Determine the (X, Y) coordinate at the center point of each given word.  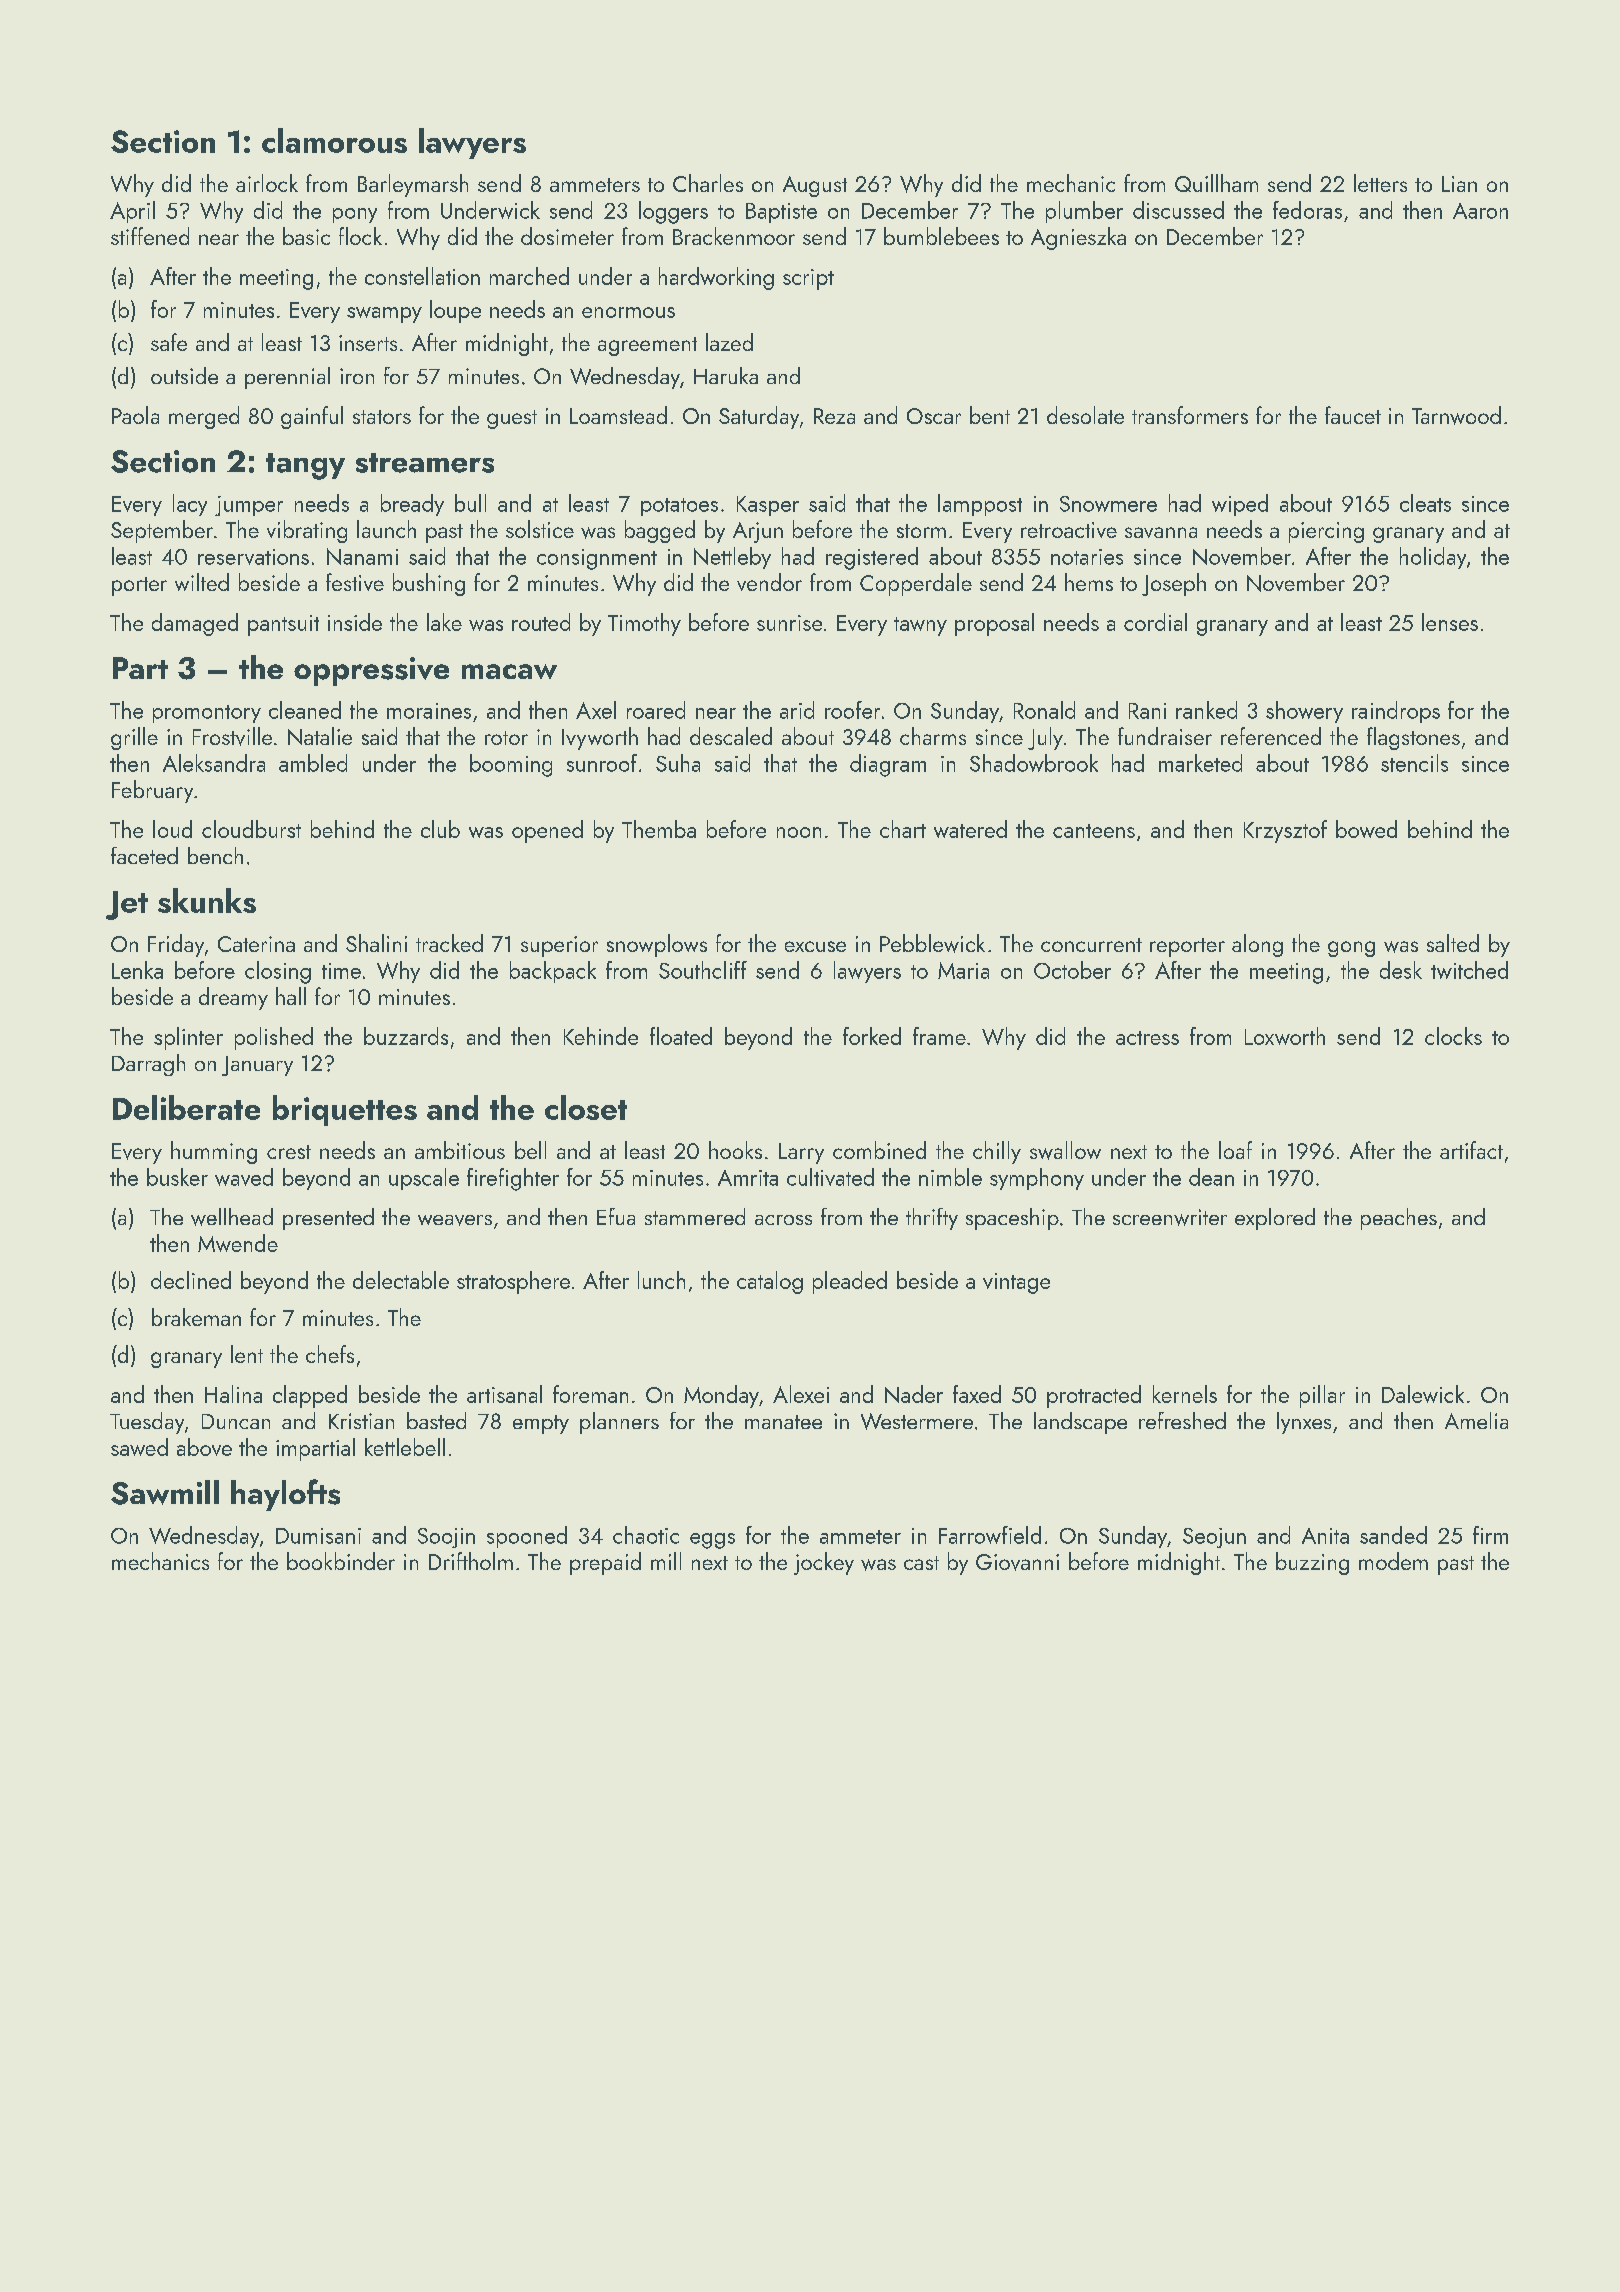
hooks (735, 1150)
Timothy (644, 624)
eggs (712, 1541)
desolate (1085, 415)
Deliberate (186, 1107)
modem (1393, 1561)
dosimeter (567, 236)
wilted (202, 582)
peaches (1399, 1219)
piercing (1326, 532)
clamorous (334, 140)
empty (541, 1424)
